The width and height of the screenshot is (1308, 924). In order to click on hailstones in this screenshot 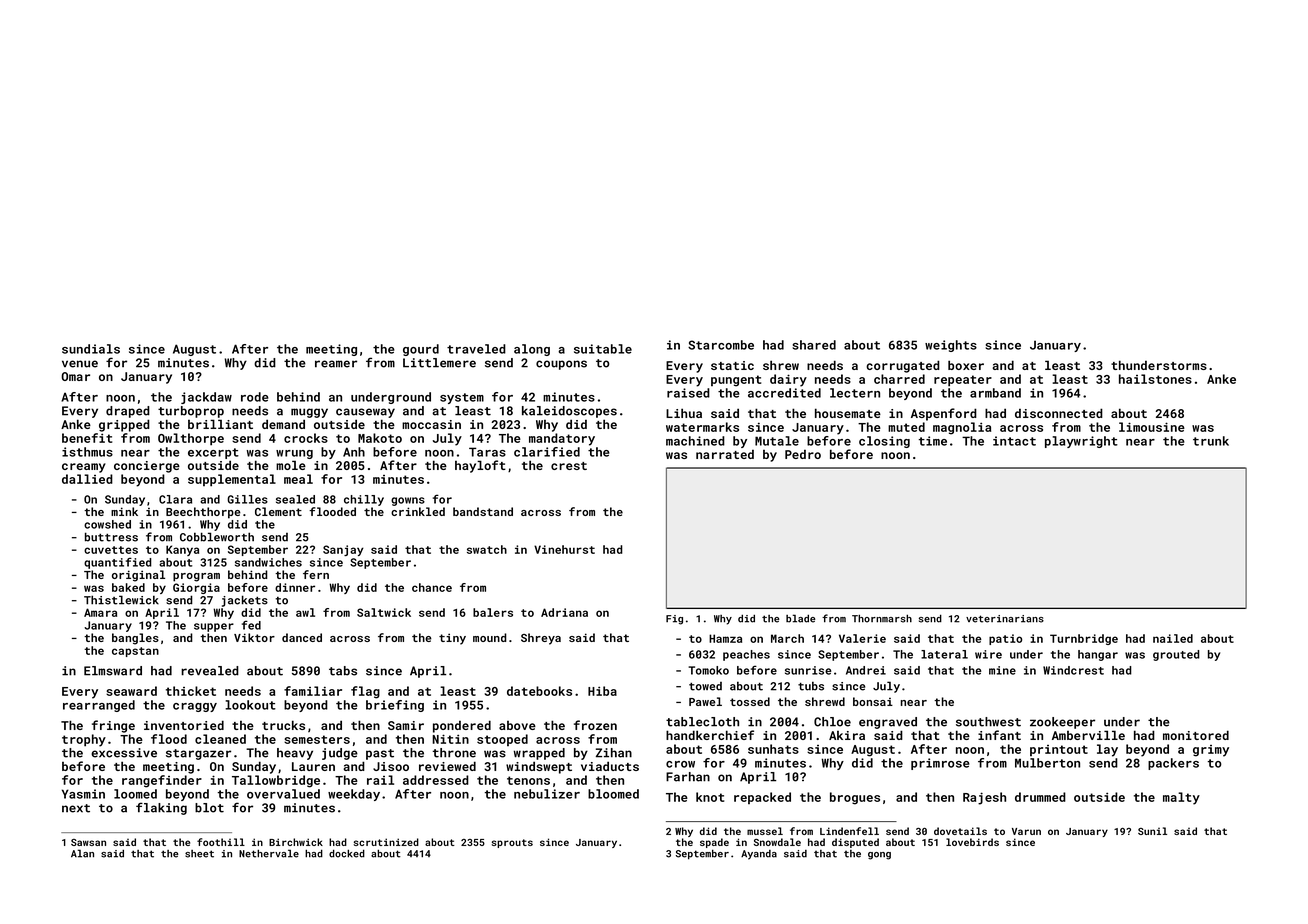, I will do `click(1155, 379)`.
